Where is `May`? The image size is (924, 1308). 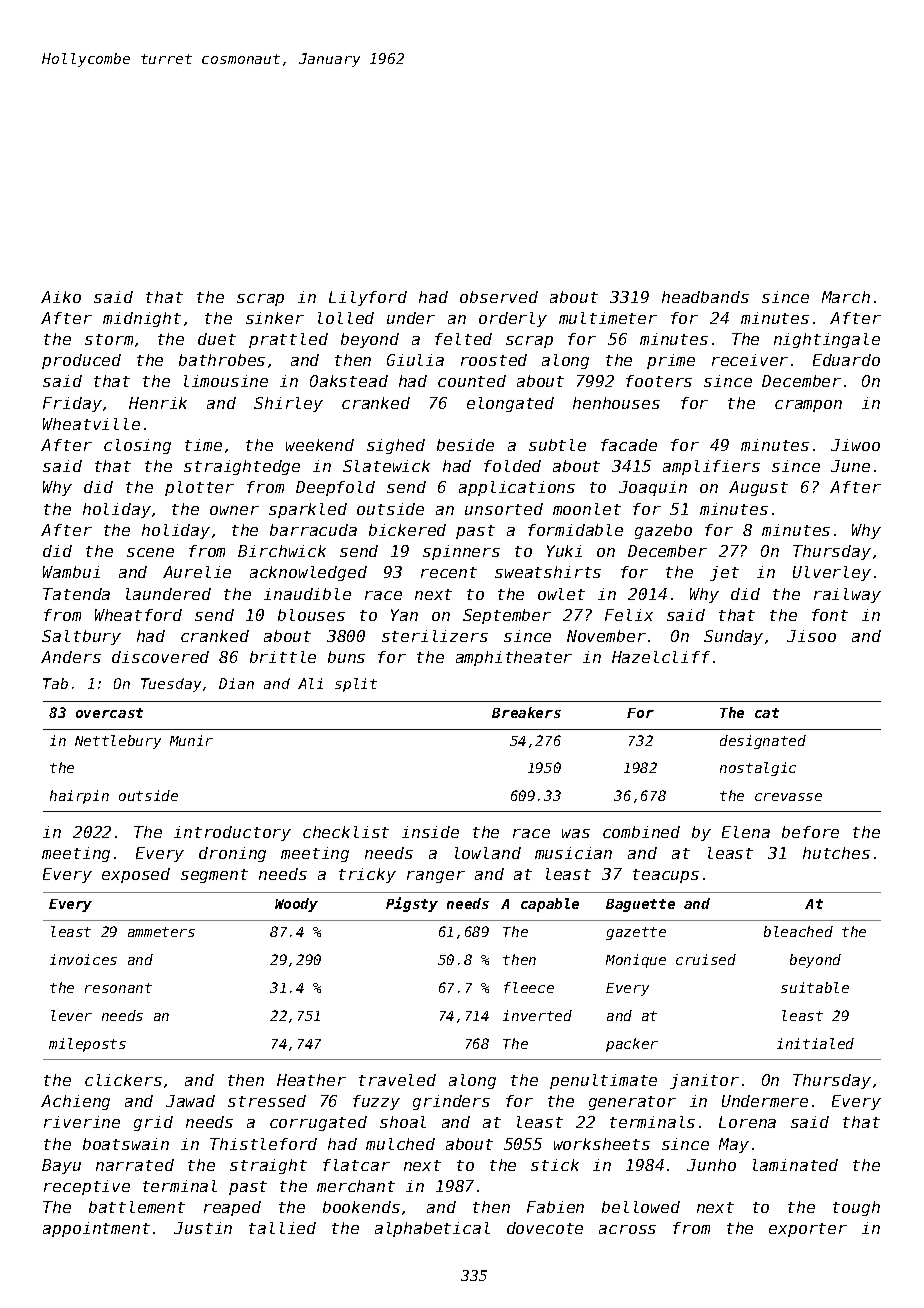 May is located at coordinates (734, 1145).
